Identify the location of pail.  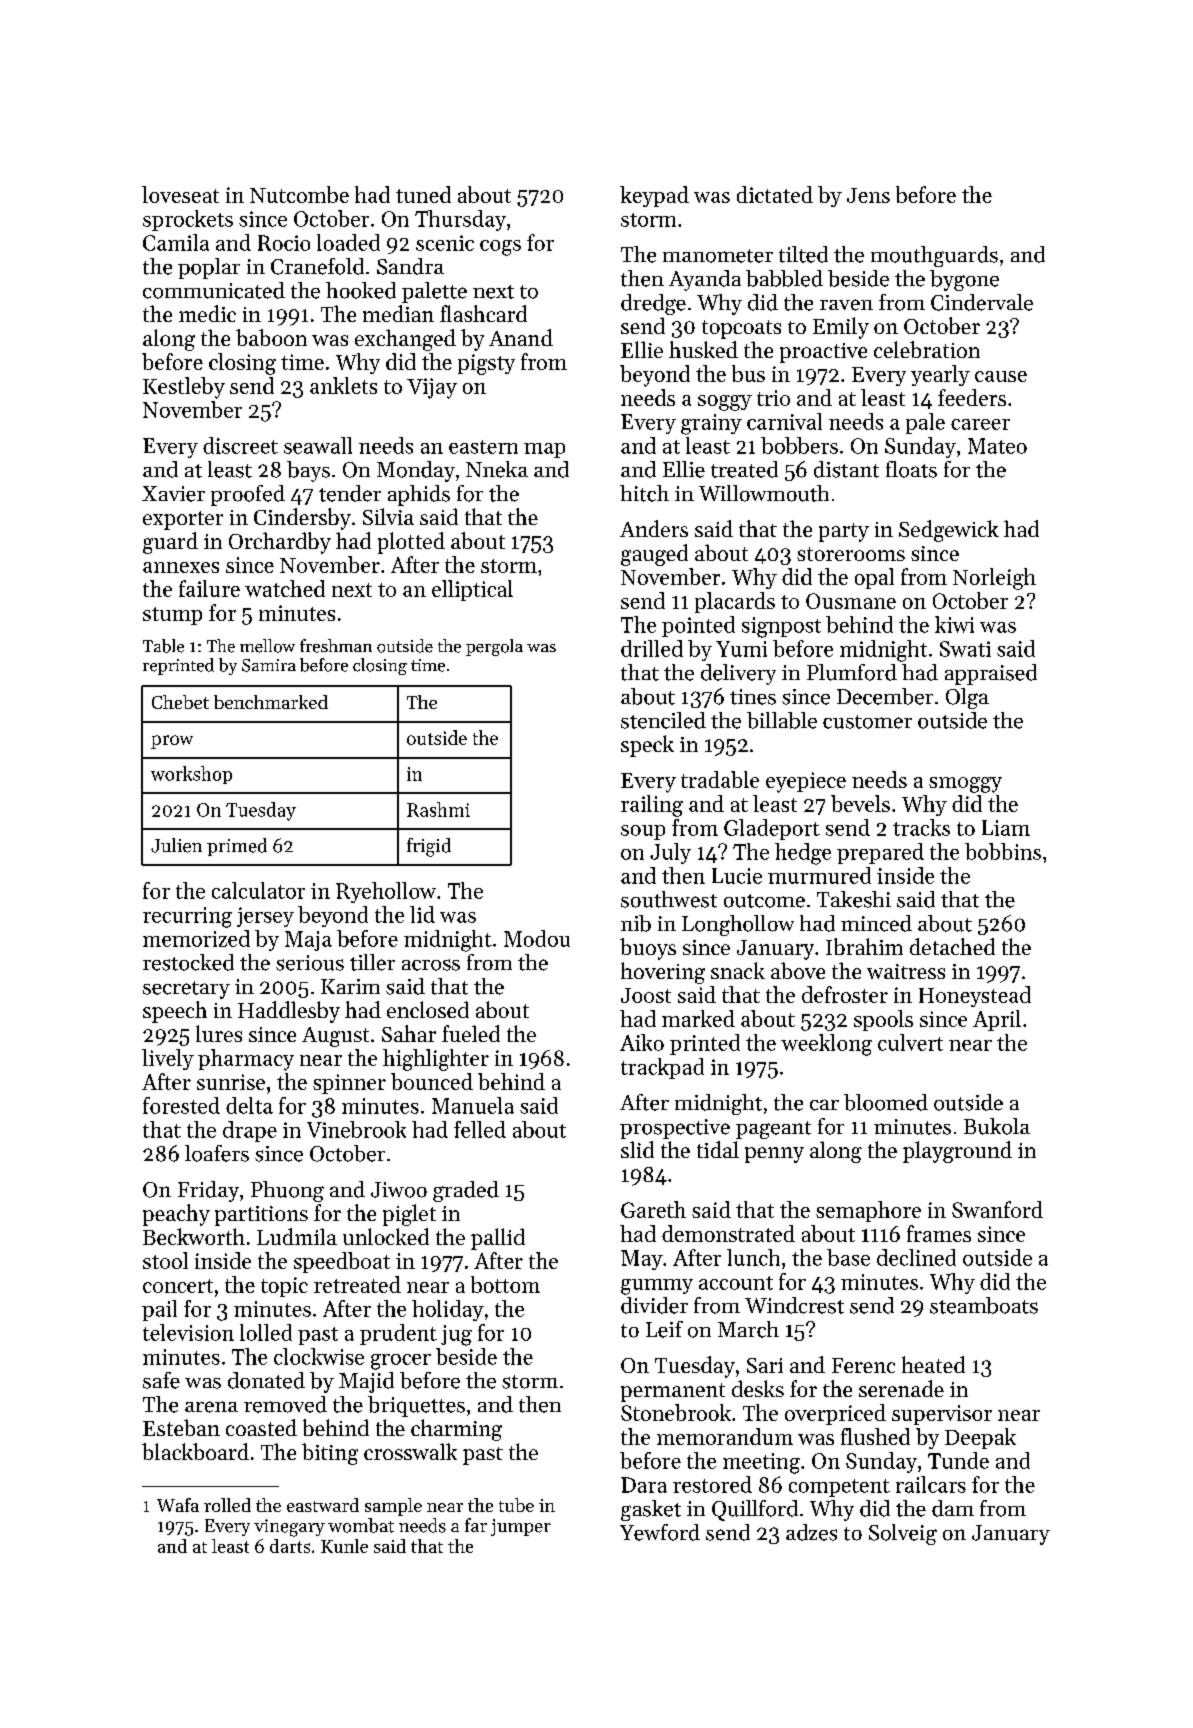
(159, 1310).
